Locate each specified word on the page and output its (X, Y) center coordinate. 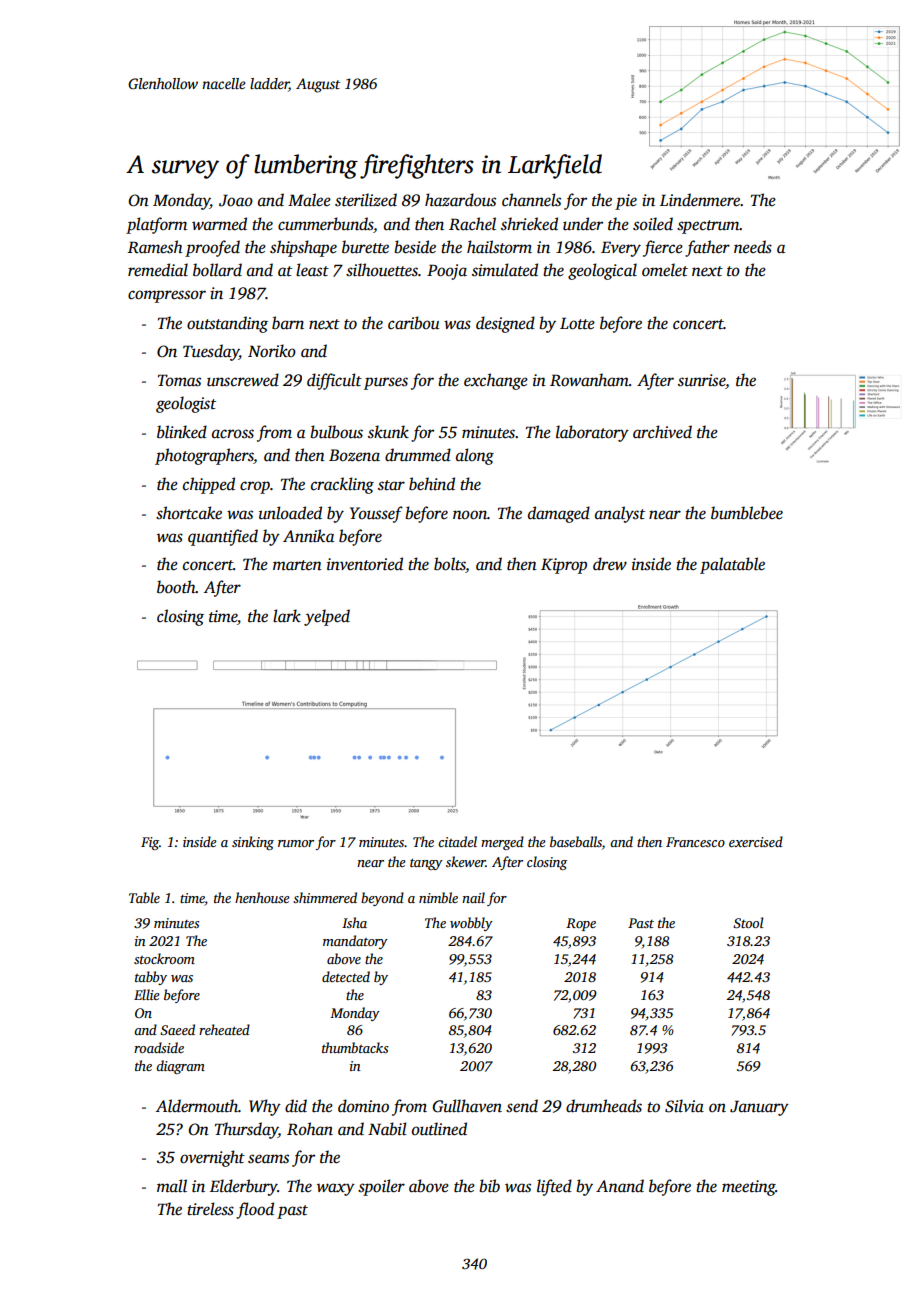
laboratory (592, 433)
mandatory (355, 942)
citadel (457, 841)
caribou (414, 323)
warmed (219, 224)
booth (176, 587)
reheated (224, 1029)
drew (610, 564)
